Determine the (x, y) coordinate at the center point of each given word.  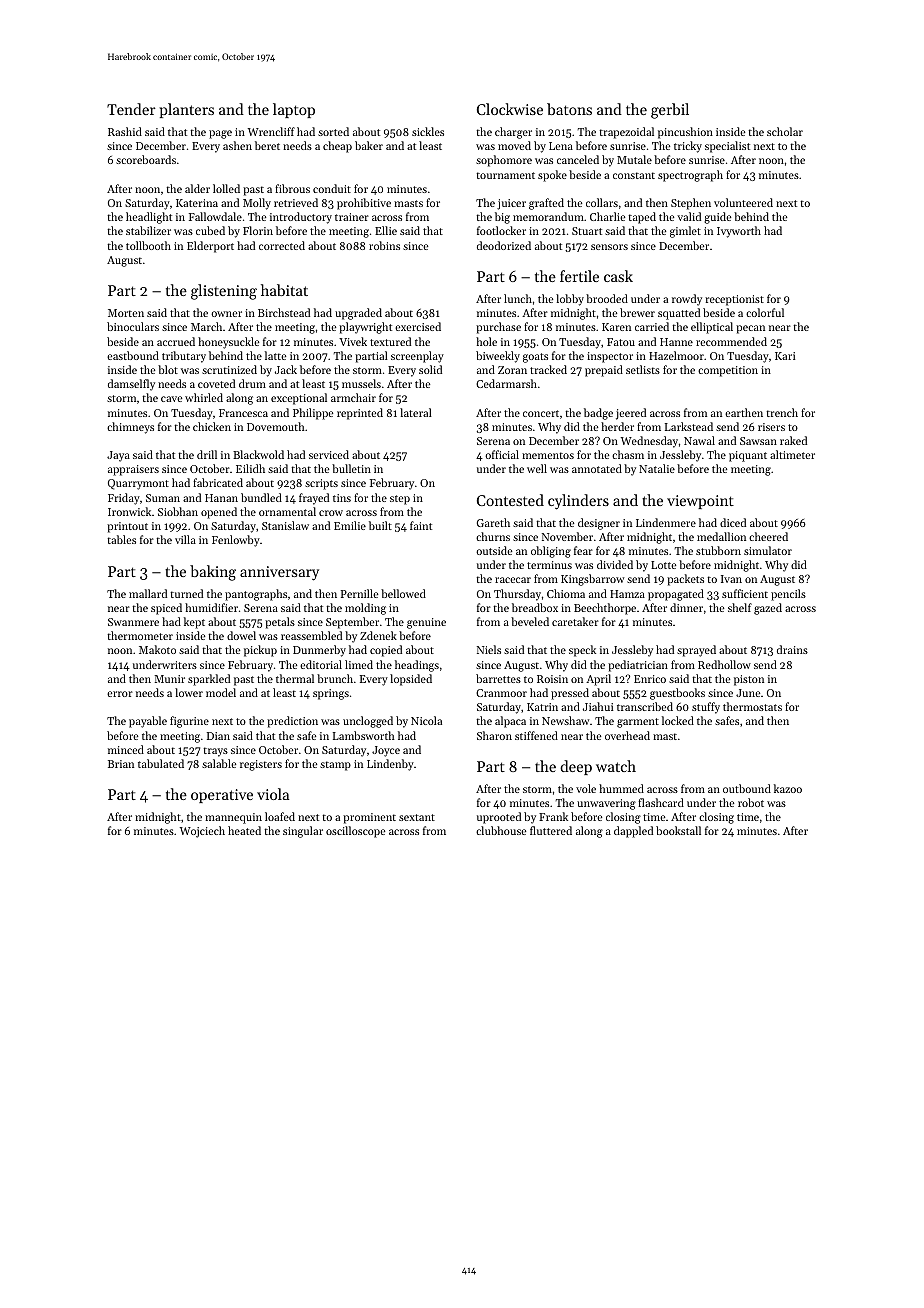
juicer (511, 204)
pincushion (685, 133)
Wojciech (202, 832)
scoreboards (146, 159)
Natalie (657, 468)
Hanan (221, 498)
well (537, 468)
